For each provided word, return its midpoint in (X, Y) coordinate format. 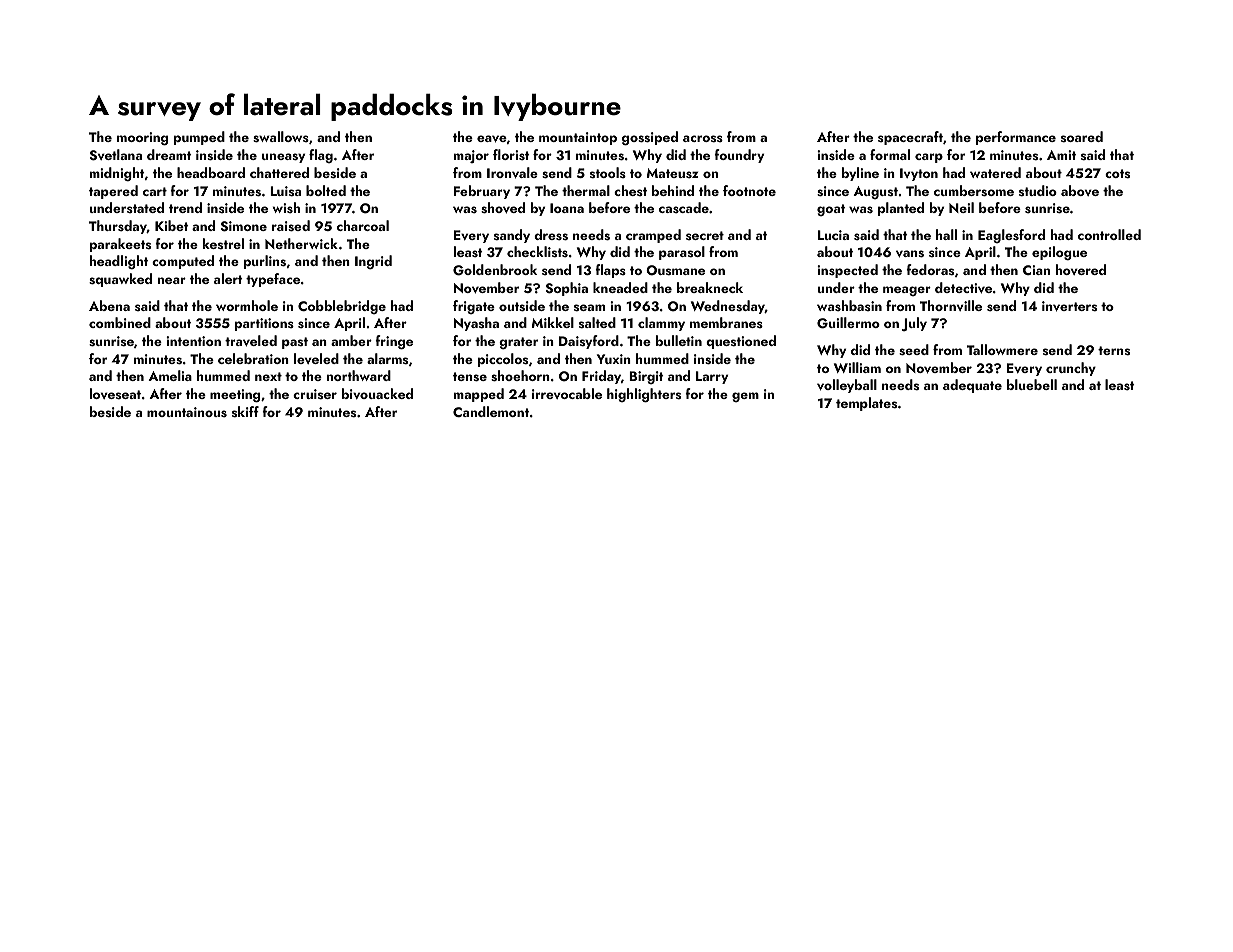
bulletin (679, 340)
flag (321, 156)
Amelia (170, 375)
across (703, 138)
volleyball (847, 386)
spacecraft (910, 138)
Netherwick (301, 243)
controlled (1109, 234)
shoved (503, 208)
